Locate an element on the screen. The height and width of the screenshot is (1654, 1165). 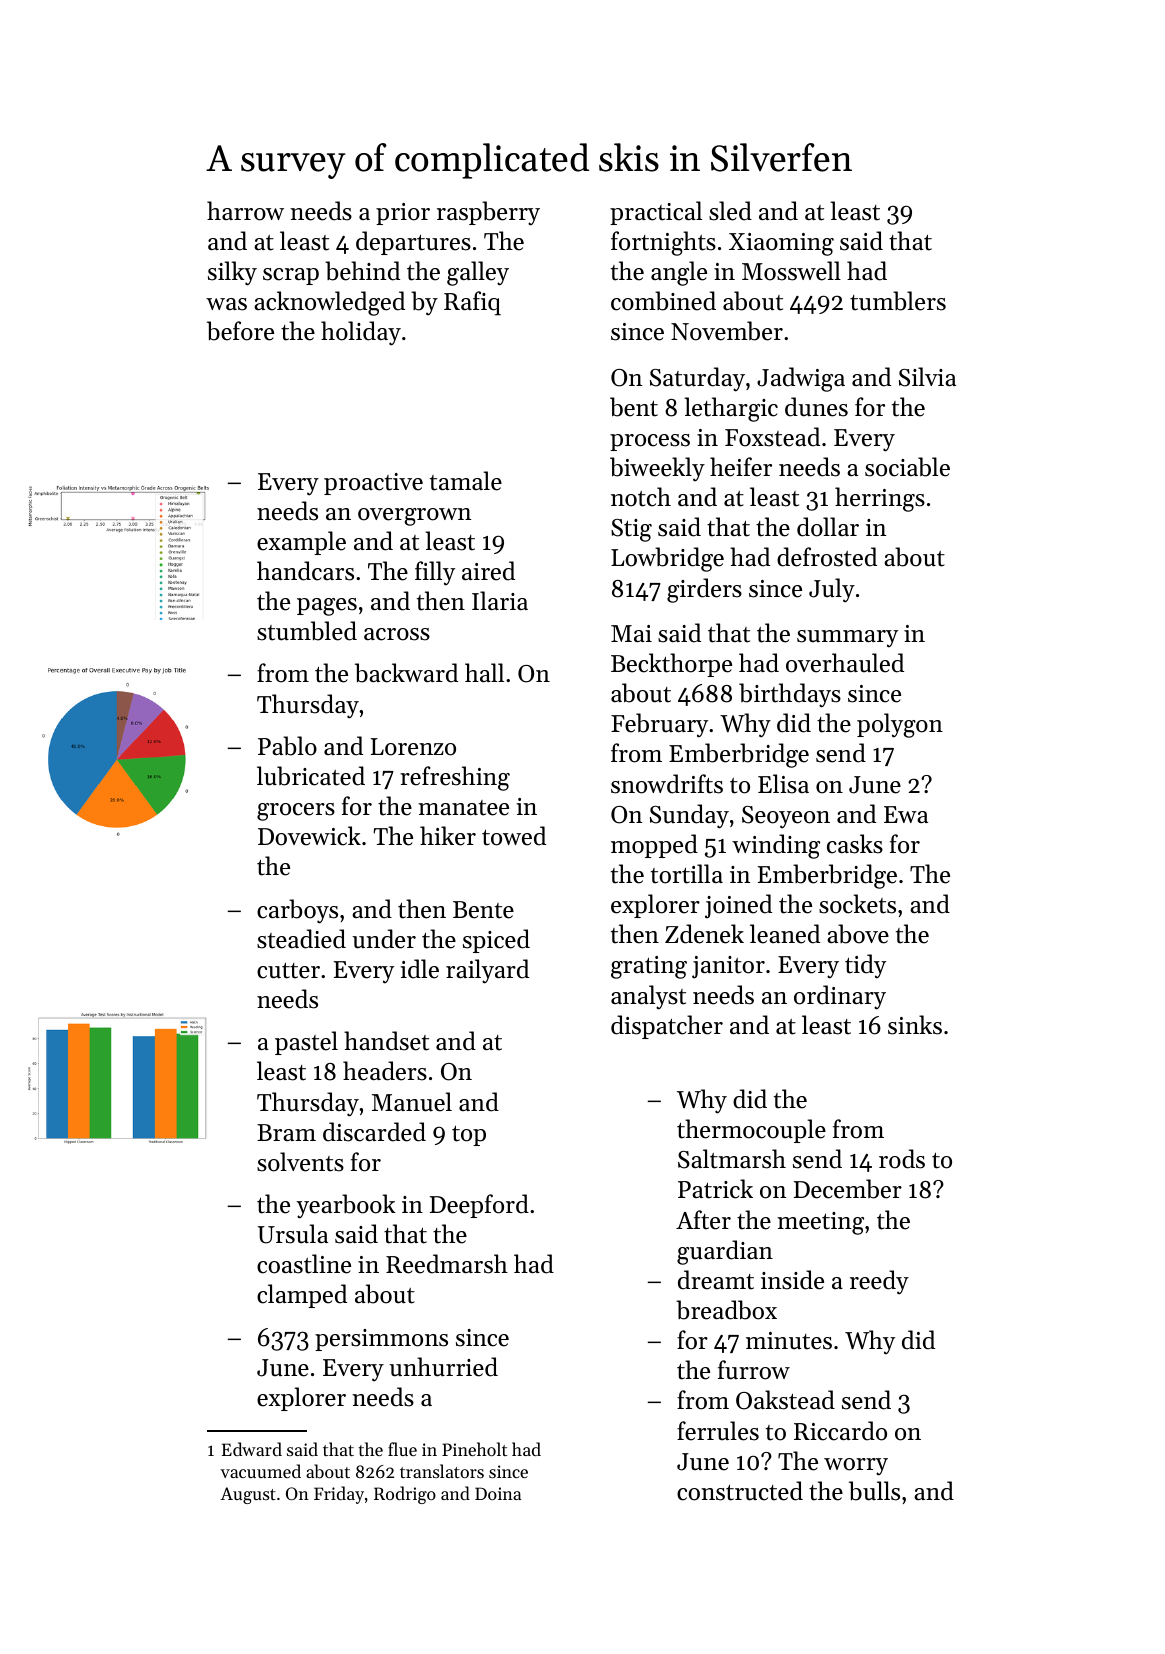
mopped is located at coordinates (654, 846).
